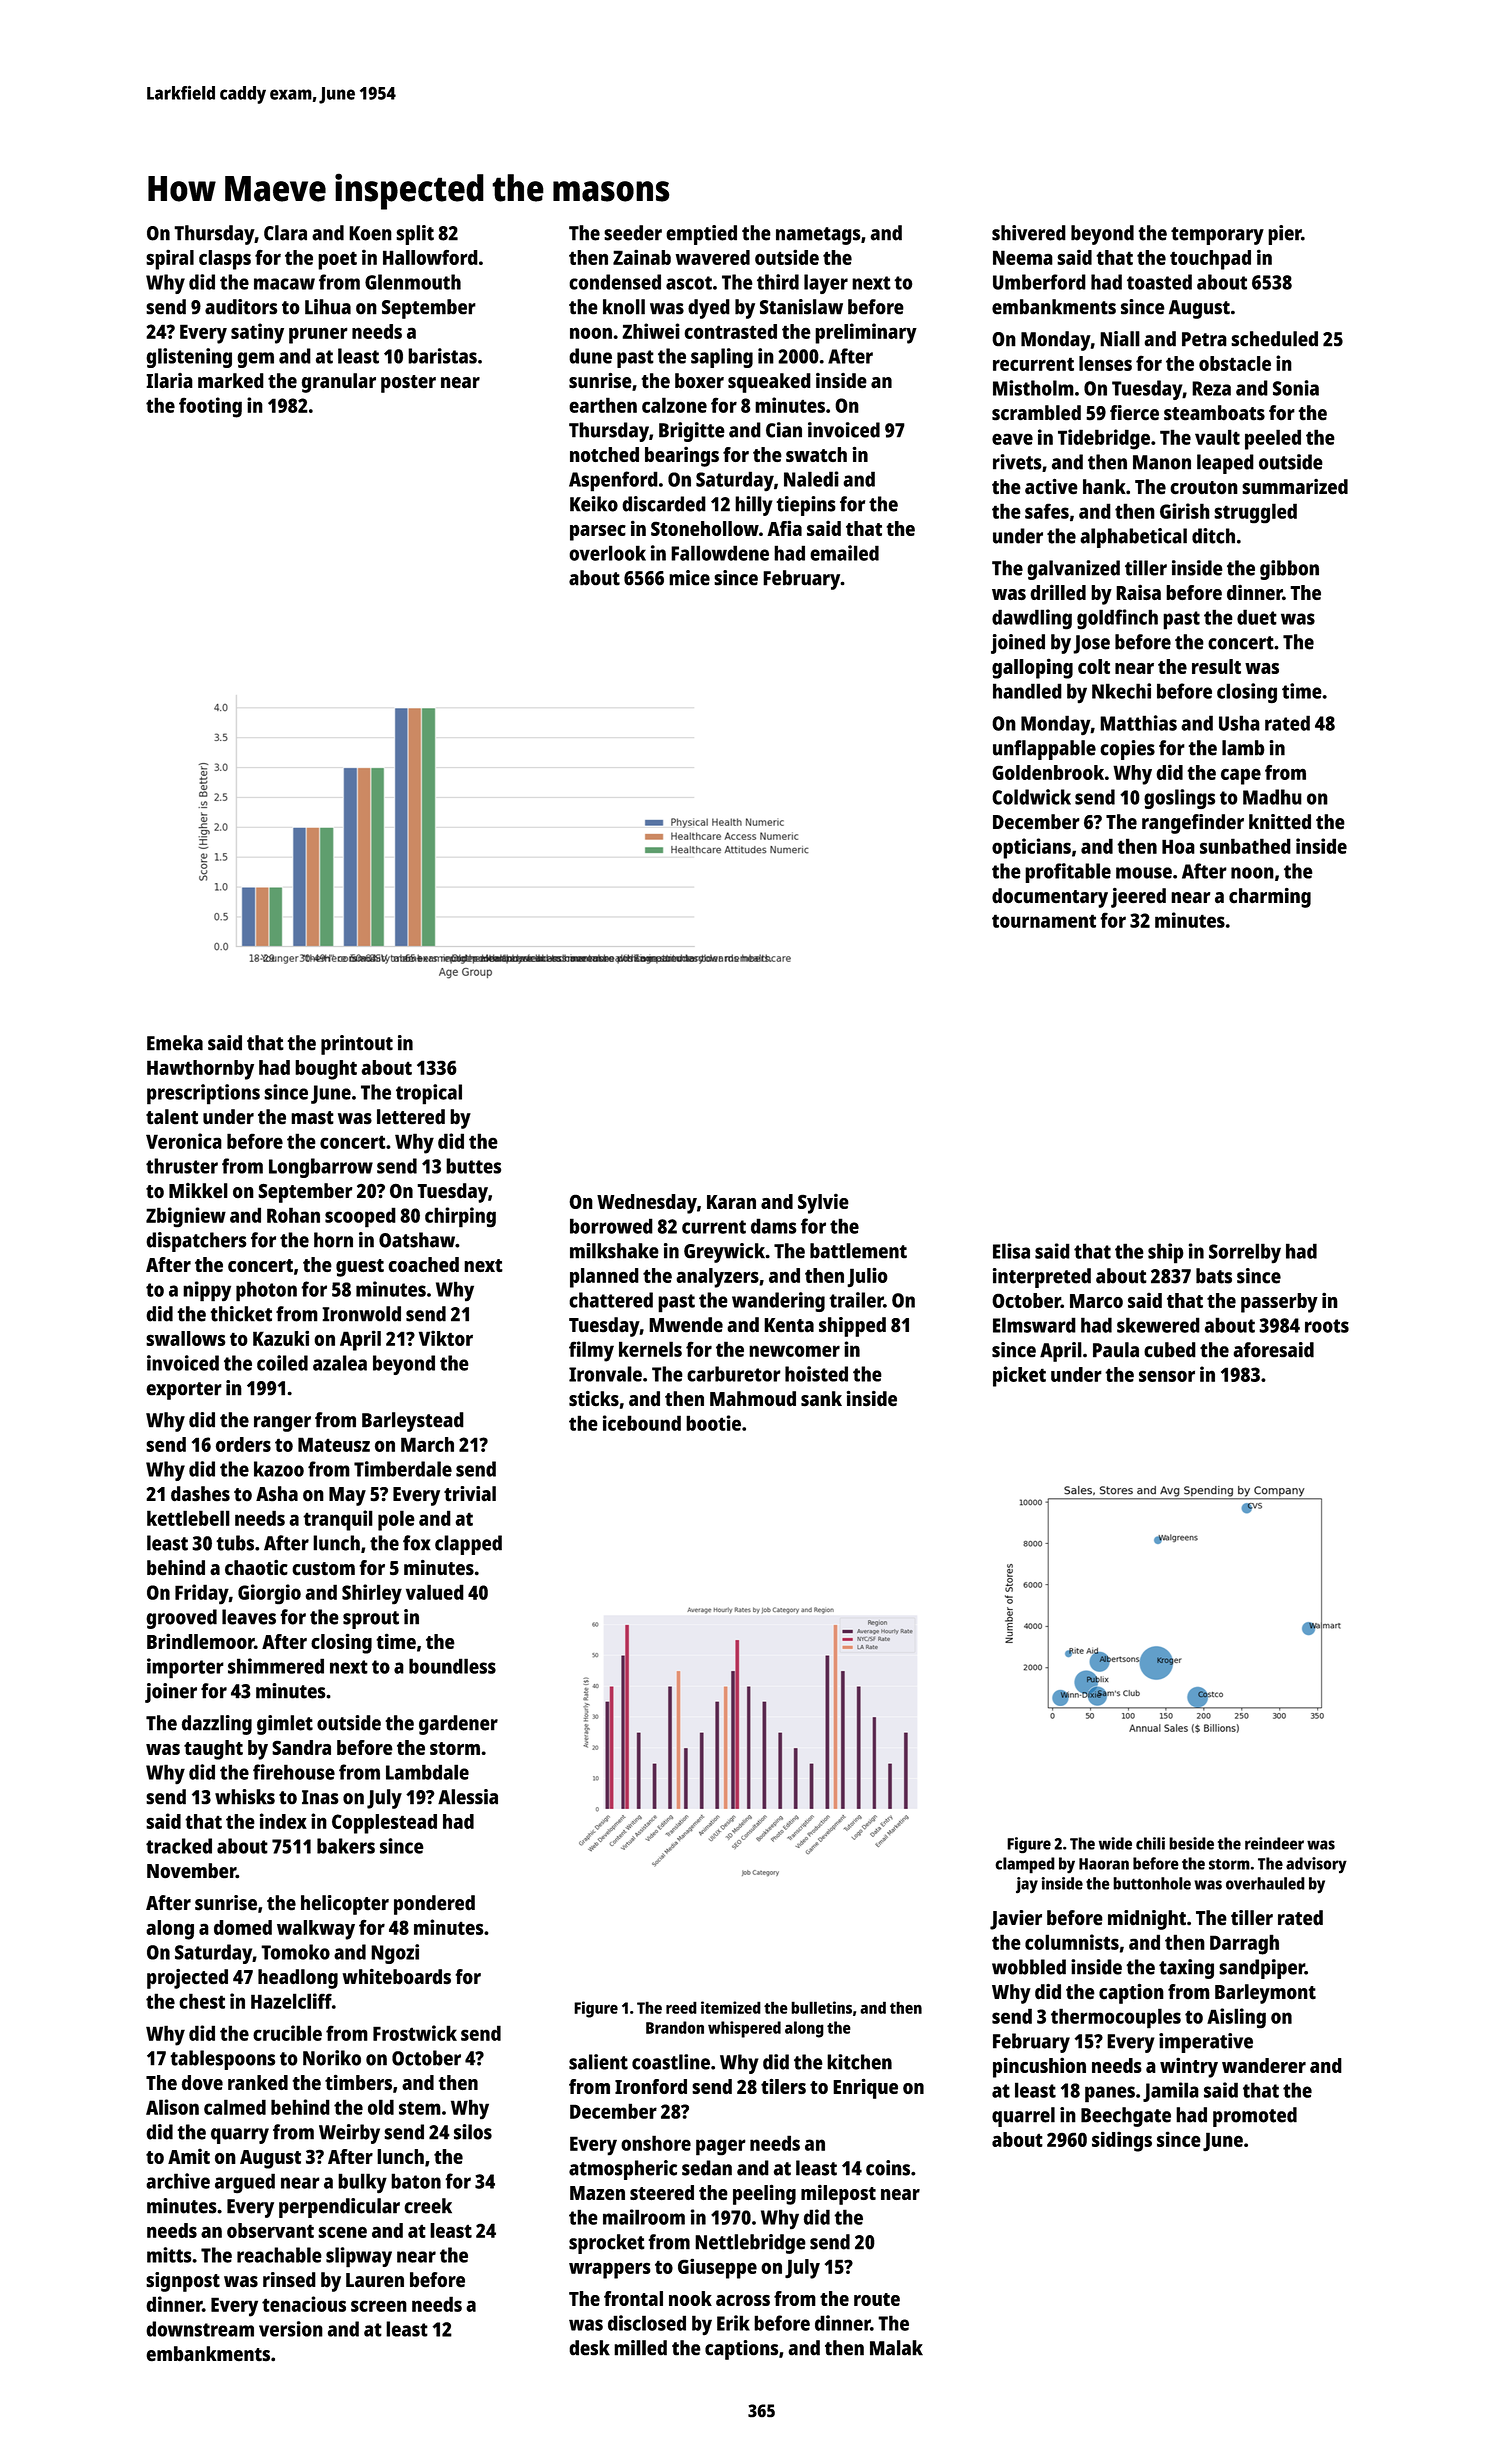  What do you see at coordinates (681, 2007) in the screenshot?
I see `reed` at bounding box center [681, 2007].
